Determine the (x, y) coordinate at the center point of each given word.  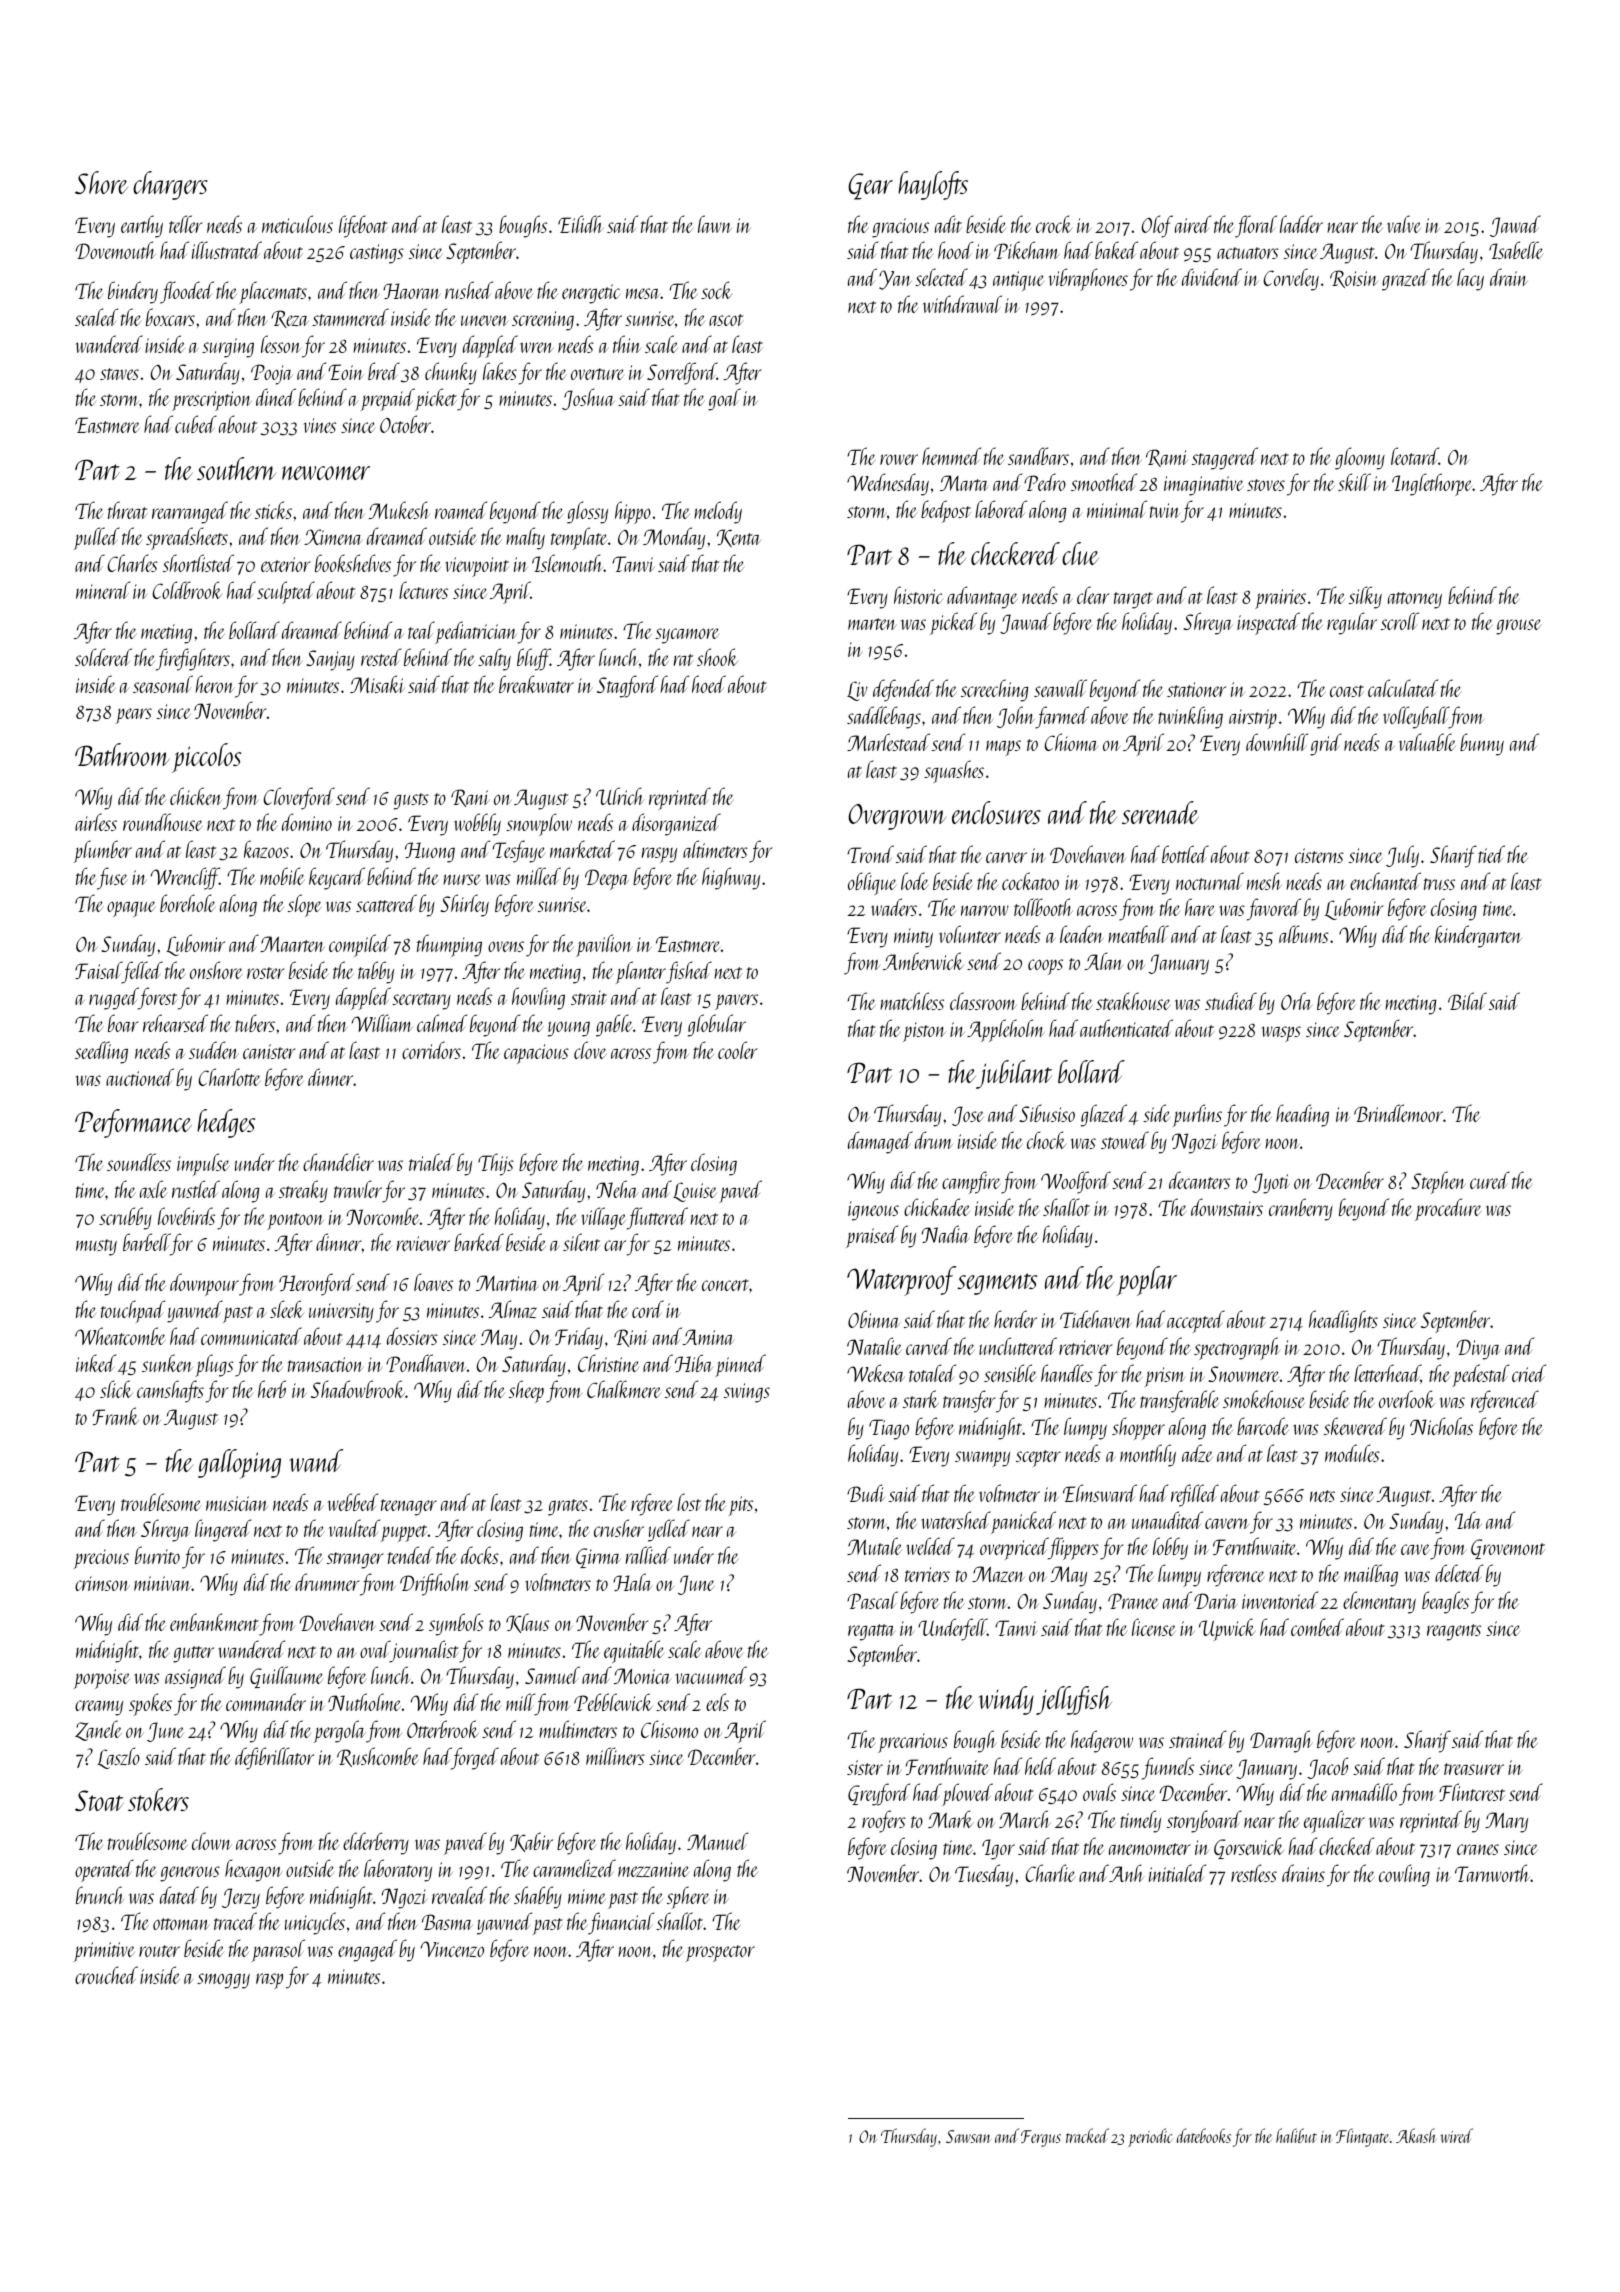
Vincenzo (452, 1949)
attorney (1415, 600)
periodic (1150, 2137)
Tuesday (984, 1875)
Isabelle (1516, 250)
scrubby (125, 1218)
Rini (631, 1338)
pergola (339, 1731)
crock (1054, 224)
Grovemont (1508, 1549)
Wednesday (888, 484)
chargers (170, 185)
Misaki (377, 684)
